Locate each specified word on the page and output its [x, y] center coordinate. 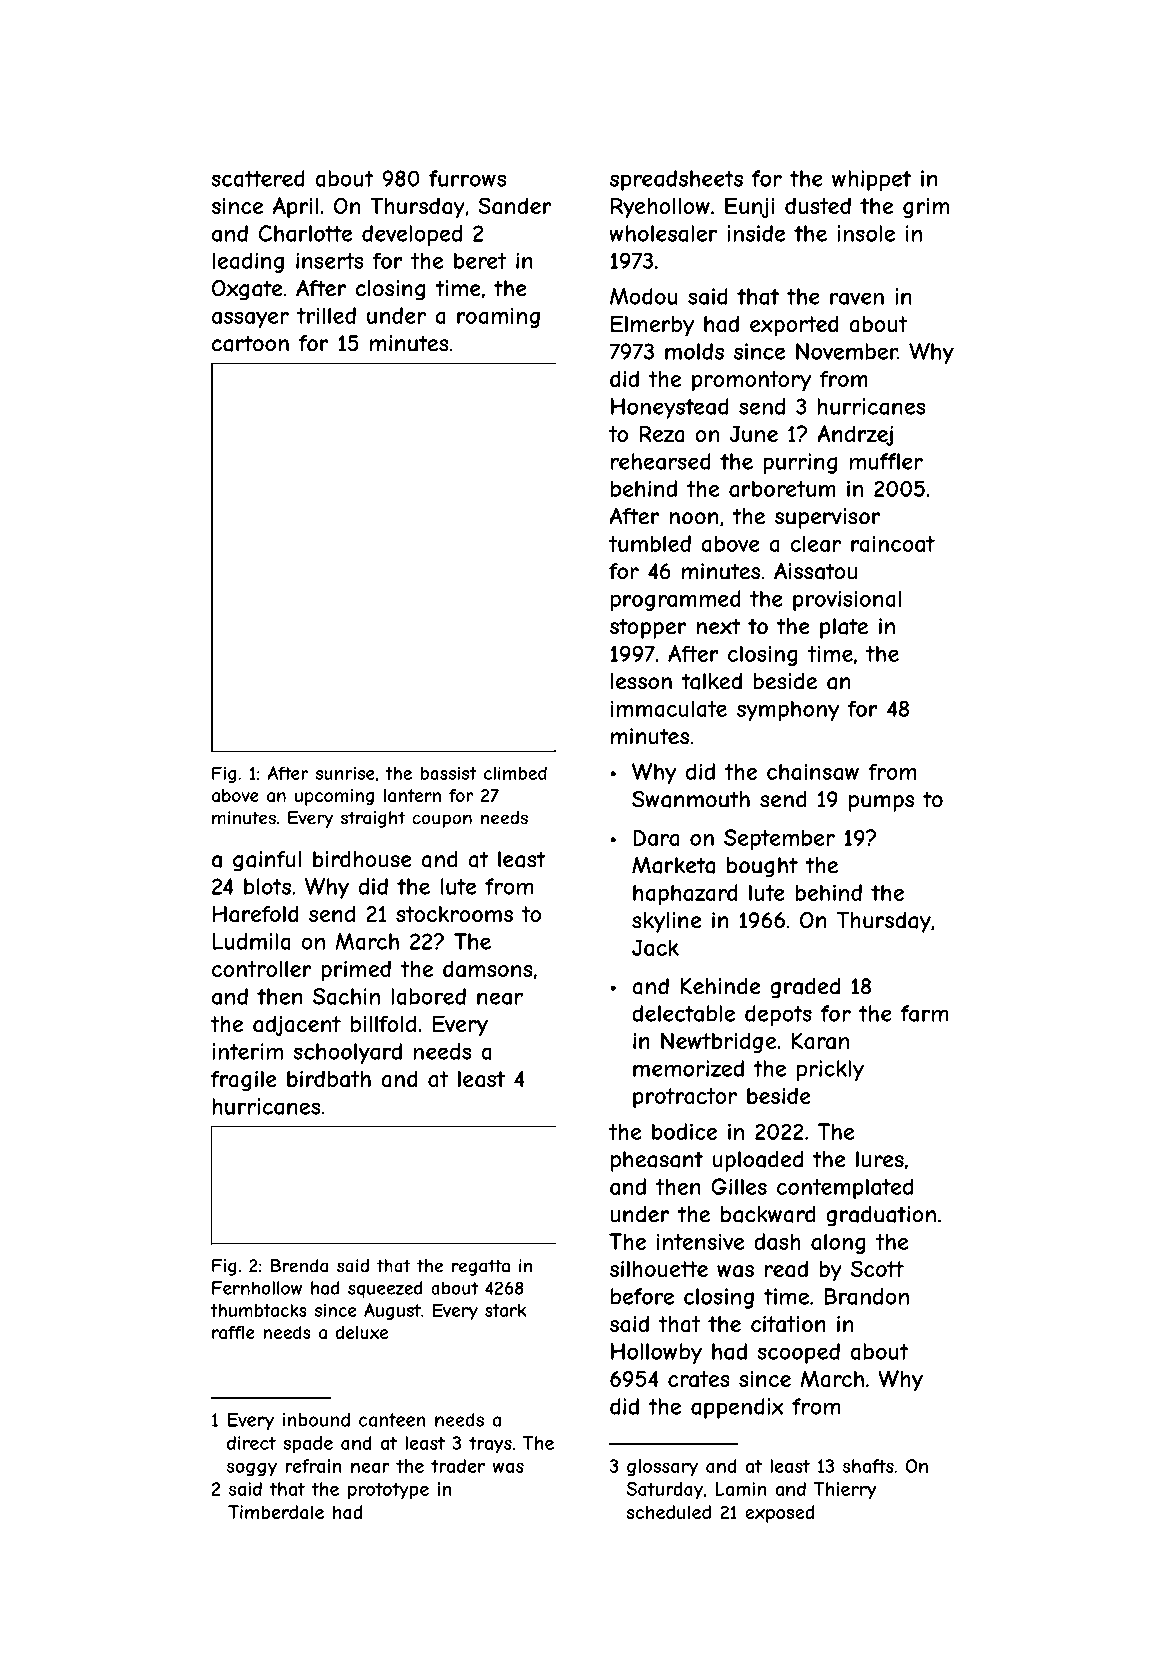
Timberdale [276, 1512]
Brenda [299, 1266]
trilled [326, 315]
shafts [868, 1466]
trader [458, 1466]
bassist [448, 773]
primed [356, 971]
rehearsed [661, 461]
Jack [655, 947]
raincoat [893, 543]
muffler [886, 461]
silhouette [659, 1269]
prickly [830, 1070]
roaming [498, 317]
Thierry [845, 1491]
